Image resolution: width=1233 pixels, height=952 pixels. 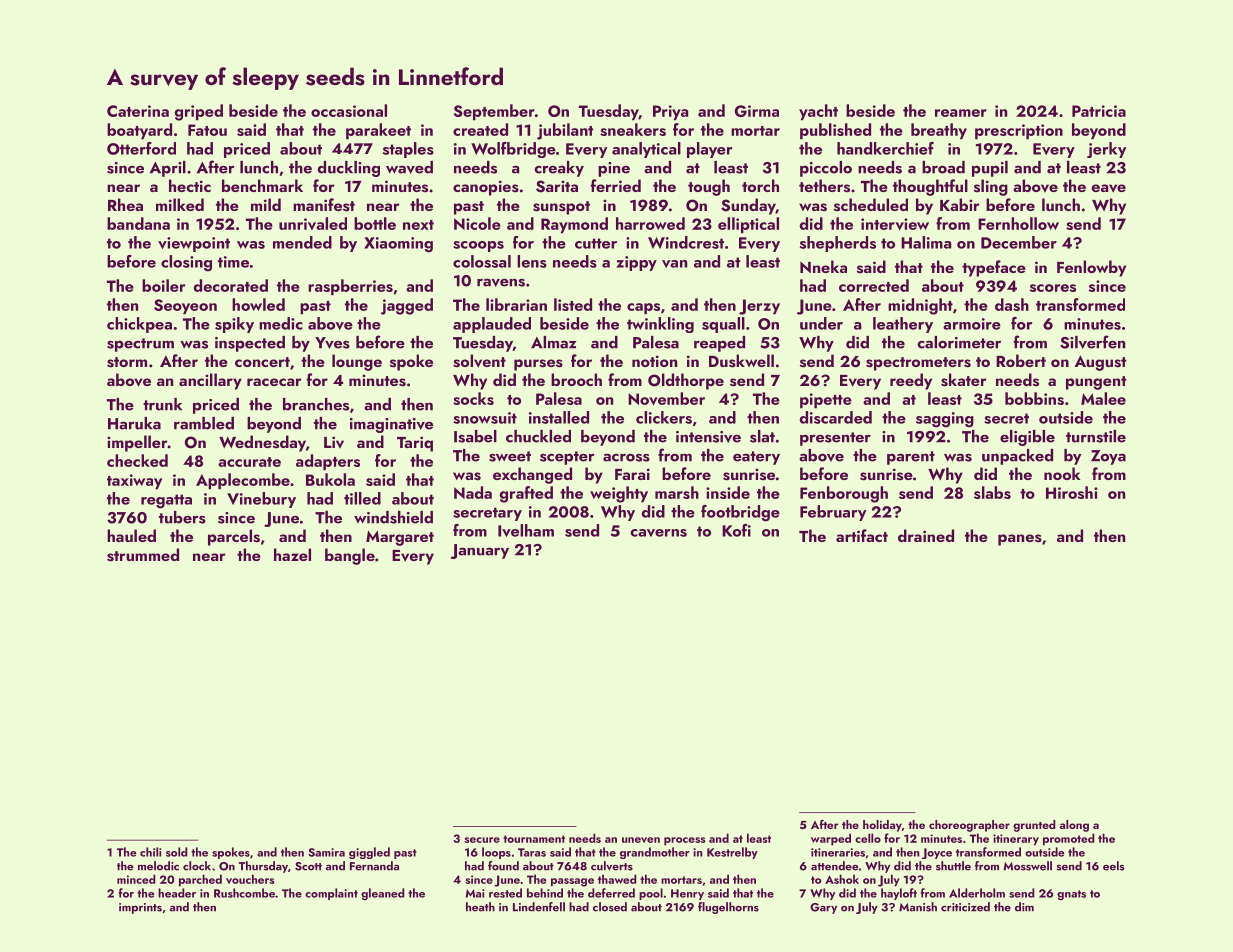 I want to click on choreographer, so click(x=969, y=826).
